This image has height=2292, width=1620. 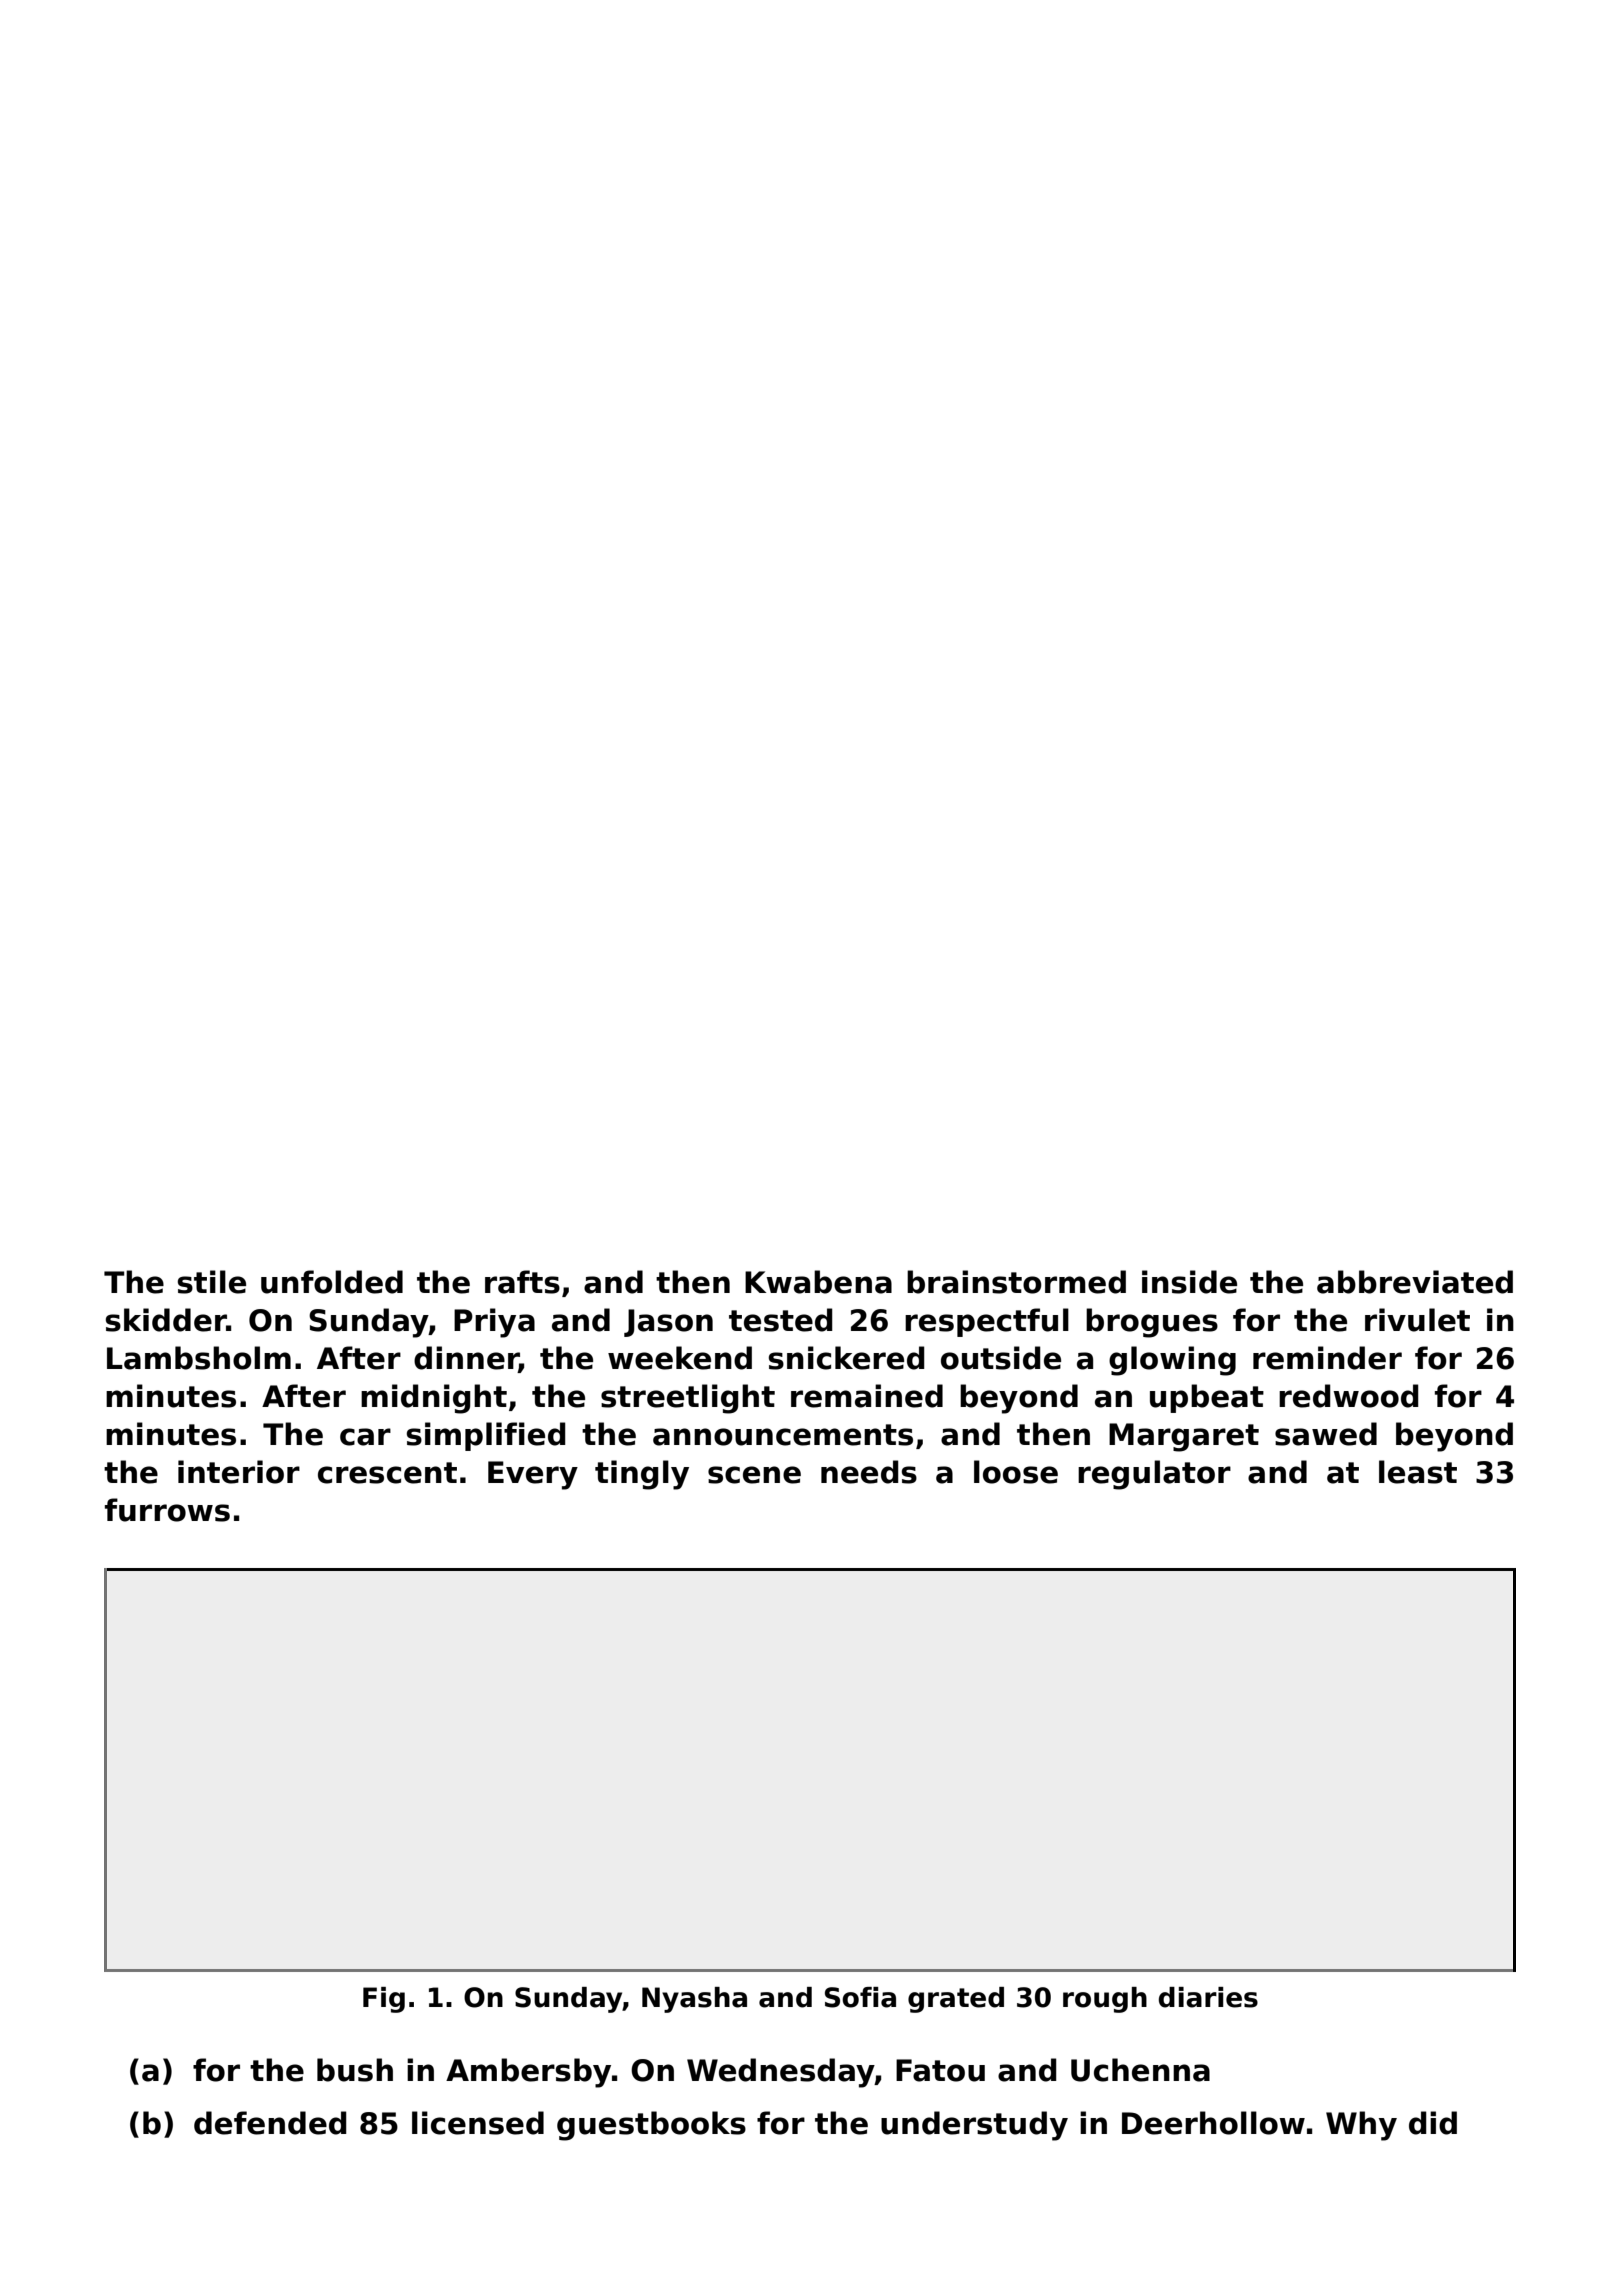 I want to click on reminder, so click(x=1327, y=1358).
